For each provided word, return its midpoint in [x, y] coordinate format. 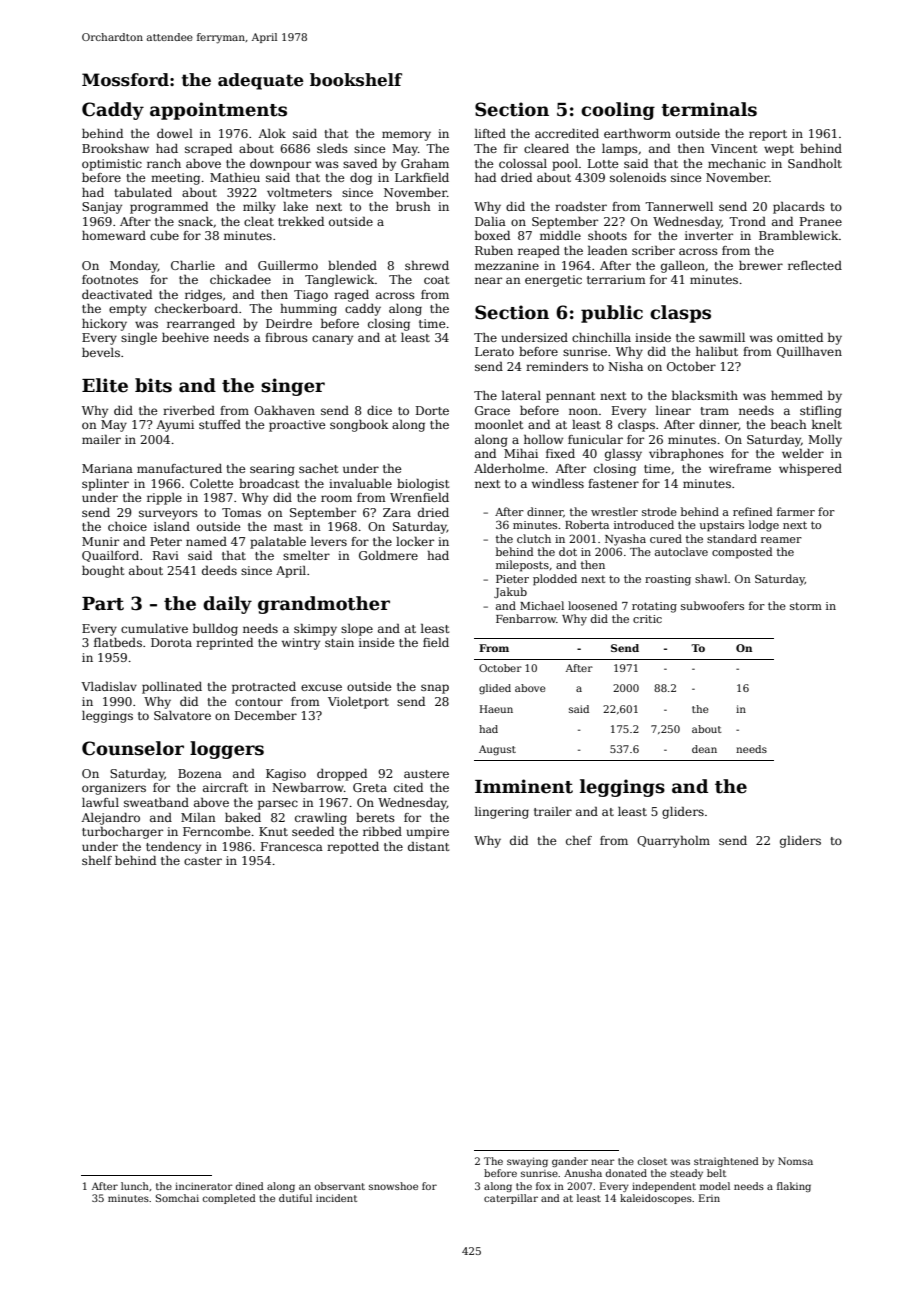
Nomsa [795, 1161]
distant [428, 846]
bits [153, 385]
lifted [490, 133]
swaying [527, 1162]
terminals [709, 109]
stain [339, 642]
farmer [796, 511]
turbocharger [122, 833]
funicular [595, 439]
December [266, 715]
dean [704, 749]
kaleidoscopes [656, 1199]
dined [249, 1186]
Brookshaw [115, 148]
